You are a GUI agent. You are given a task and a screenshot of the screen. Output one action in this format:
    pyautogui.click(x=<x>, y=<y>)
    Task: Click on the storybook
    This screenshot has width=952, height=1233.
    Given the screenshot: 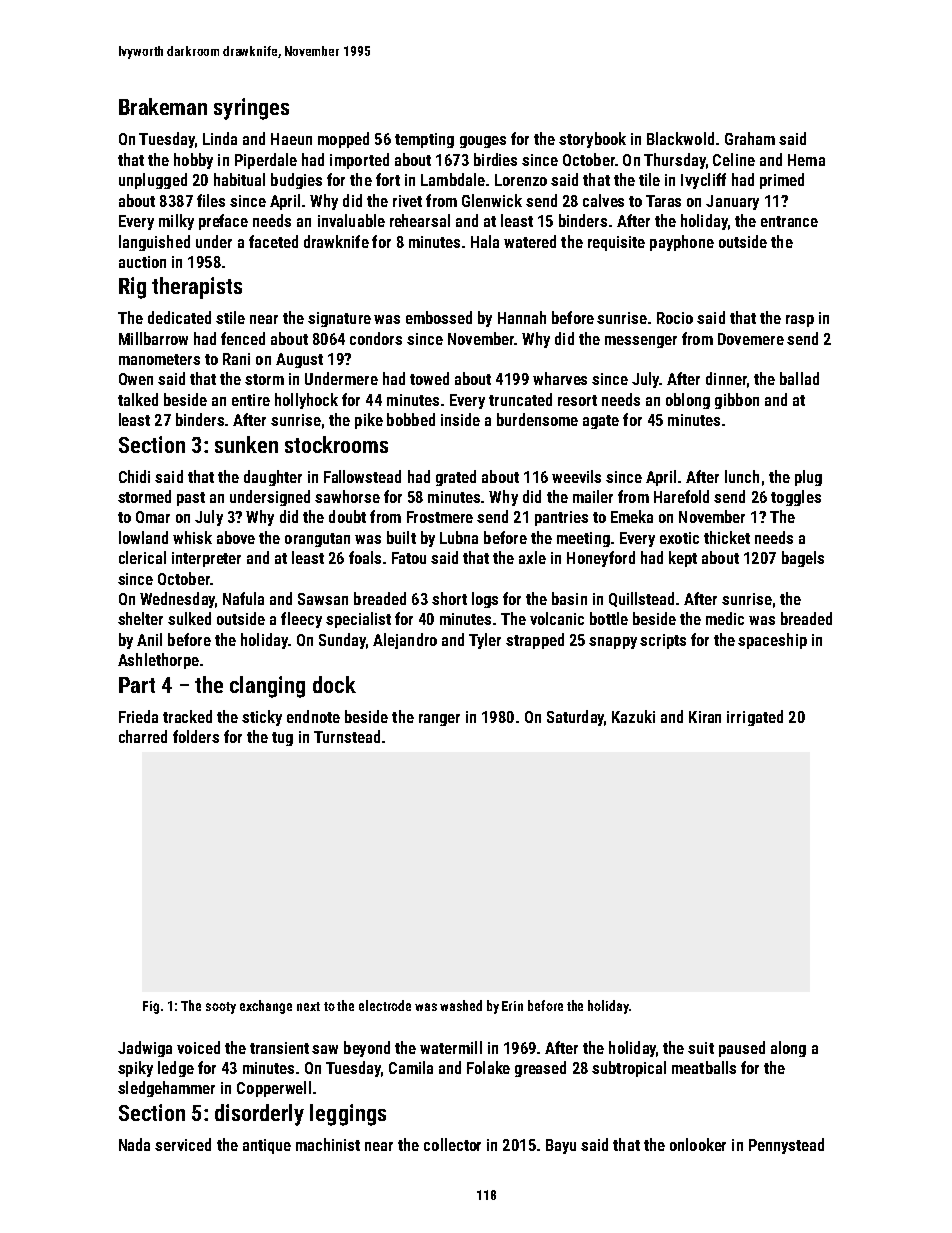 What is the action you would take?
    pyautogui.click(x=592, y=140)
